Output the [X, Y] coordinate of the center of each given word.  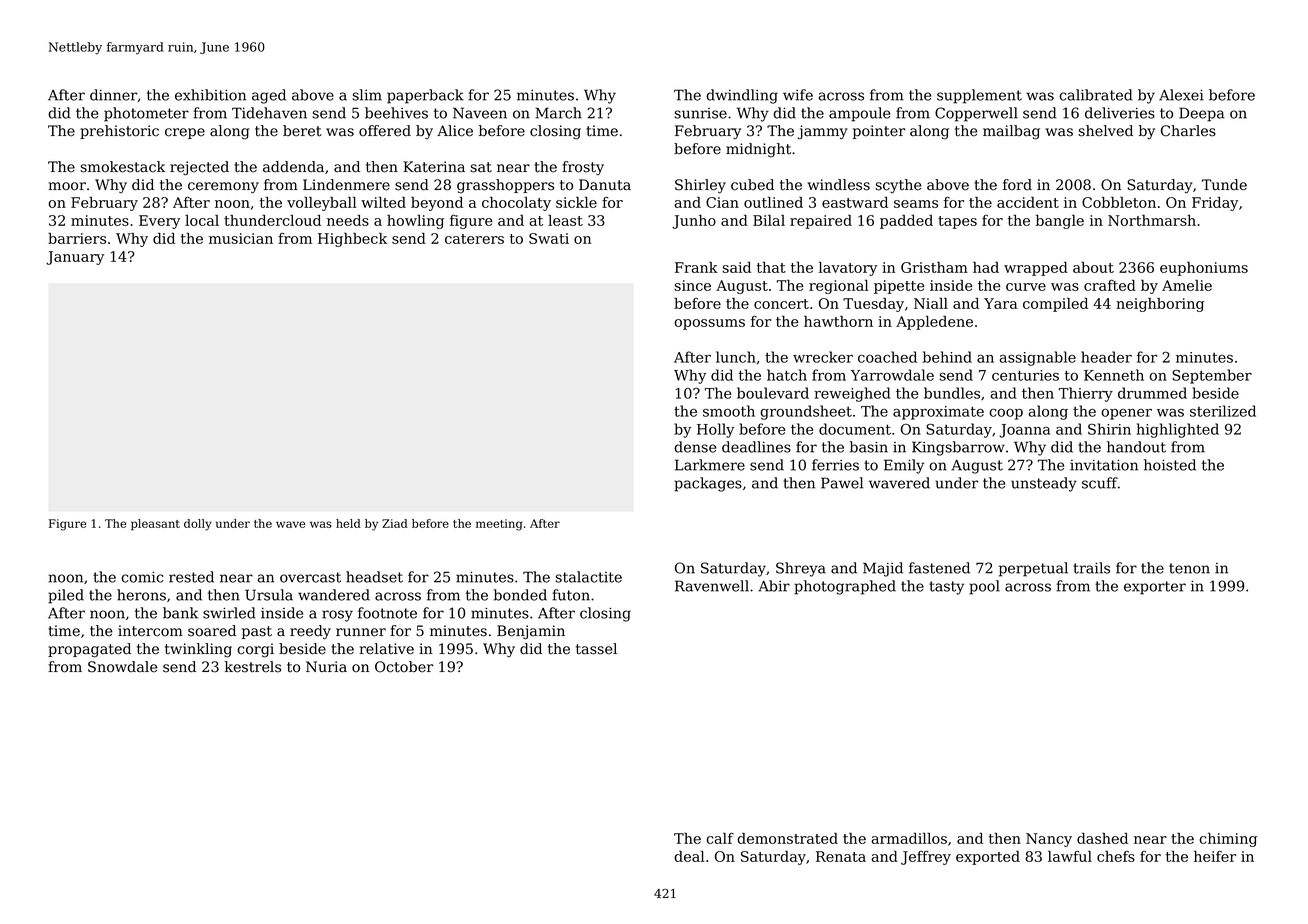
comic [142, 577]
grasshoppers [505, 186]
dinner [113, 95]
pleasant [155, 524]
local [202, 220]
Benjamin [531, 632]
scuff [1100, 483]
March [558, 113]
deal [689, 856]
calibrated [1096, 95]
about [1093, 267]
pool [984, 587]
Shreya [801, 569]
